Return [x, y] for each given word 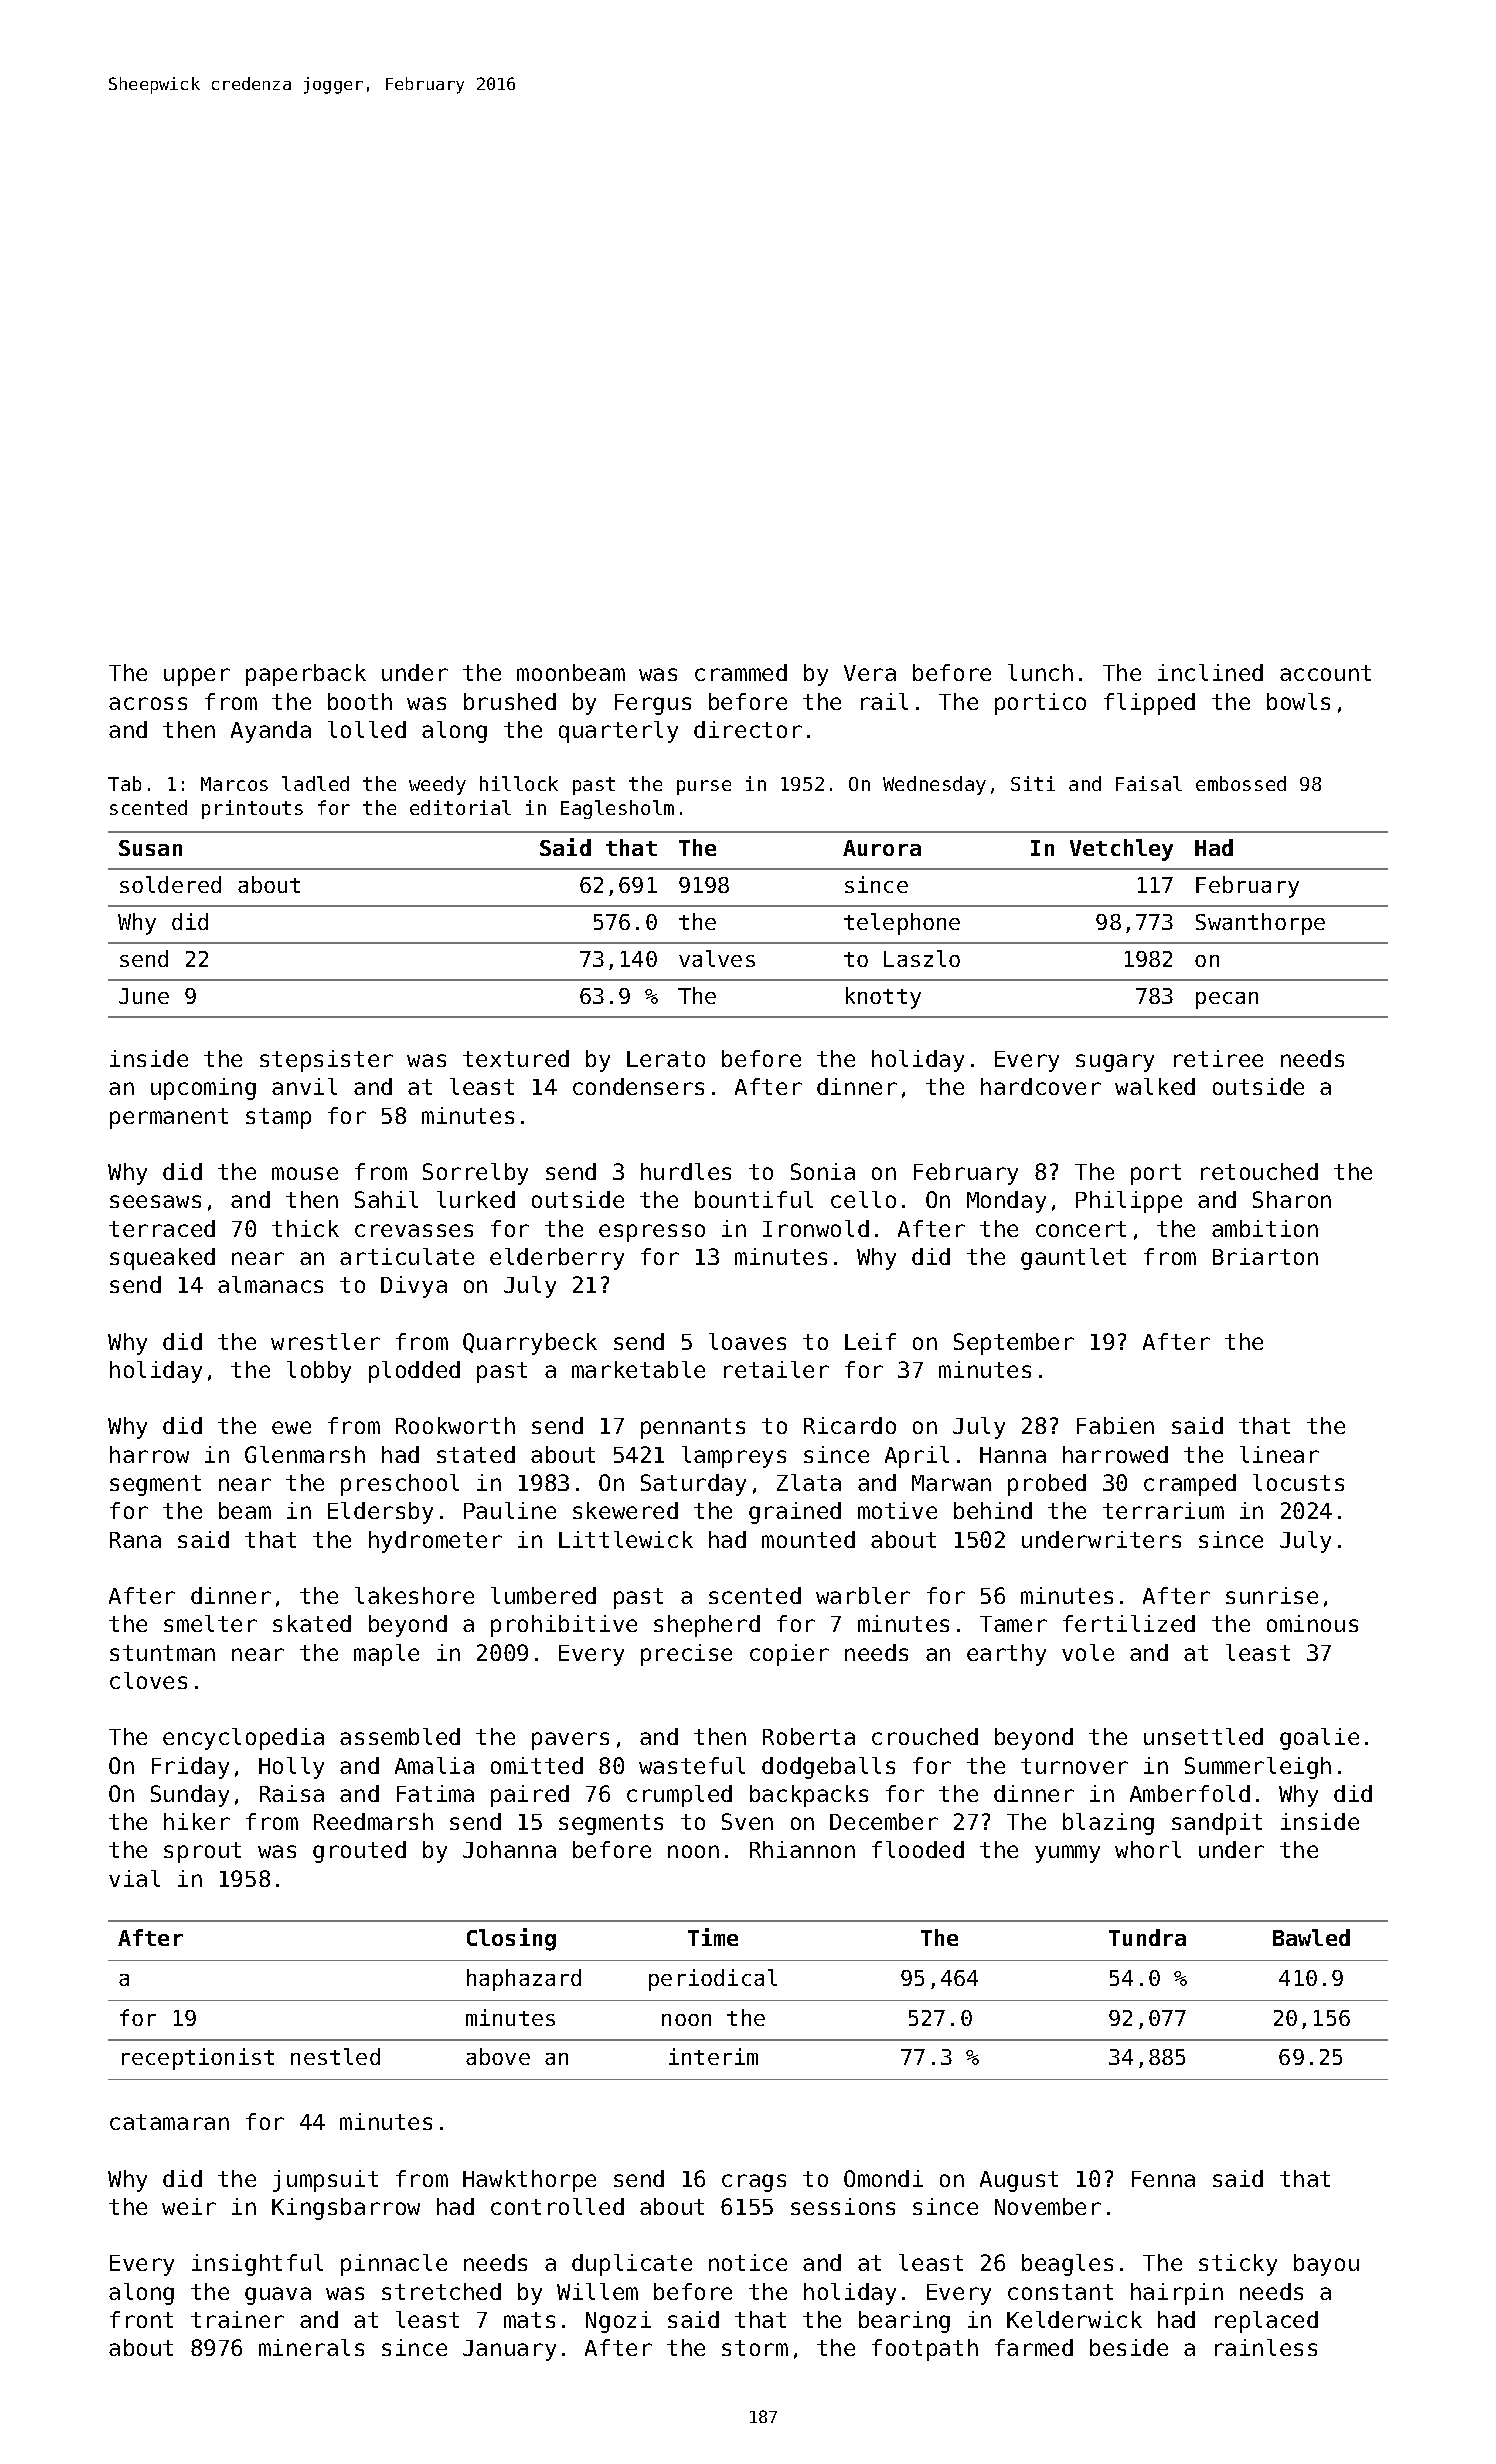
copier [789, 1655]
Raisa [292, 1793]
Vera [870, 673]
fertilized [1129, 1623]
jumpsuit [325, 2181]
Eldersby [380, 1513]
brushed [510, 701]
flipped [1149, 704]
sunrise [1272, 1595]
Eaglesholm [617, 809]
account [1325, 673]
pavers [570, 1741]
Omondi [883, 2178]
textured [516, 1058]
